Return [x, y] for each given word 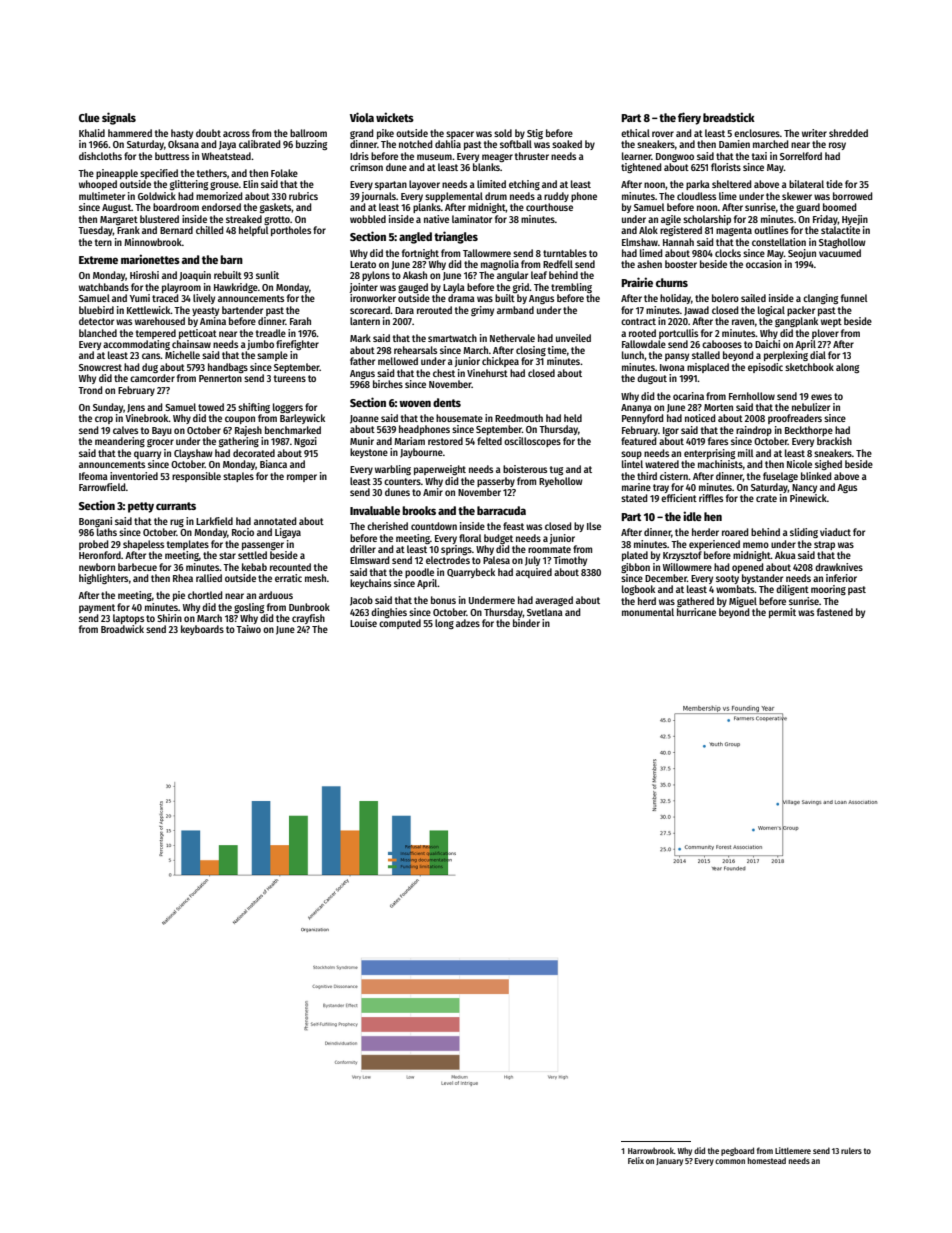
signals [119, 118]
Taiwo [248, 629]
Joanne [364, 419]
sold [503, 133]
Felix [636, 1160]
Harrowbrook [651, 1150]
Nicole [799, 464]
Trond [90, 390]
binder [526, 623]
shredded [848, 133]
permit [782, 613]
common [730, 1161]
